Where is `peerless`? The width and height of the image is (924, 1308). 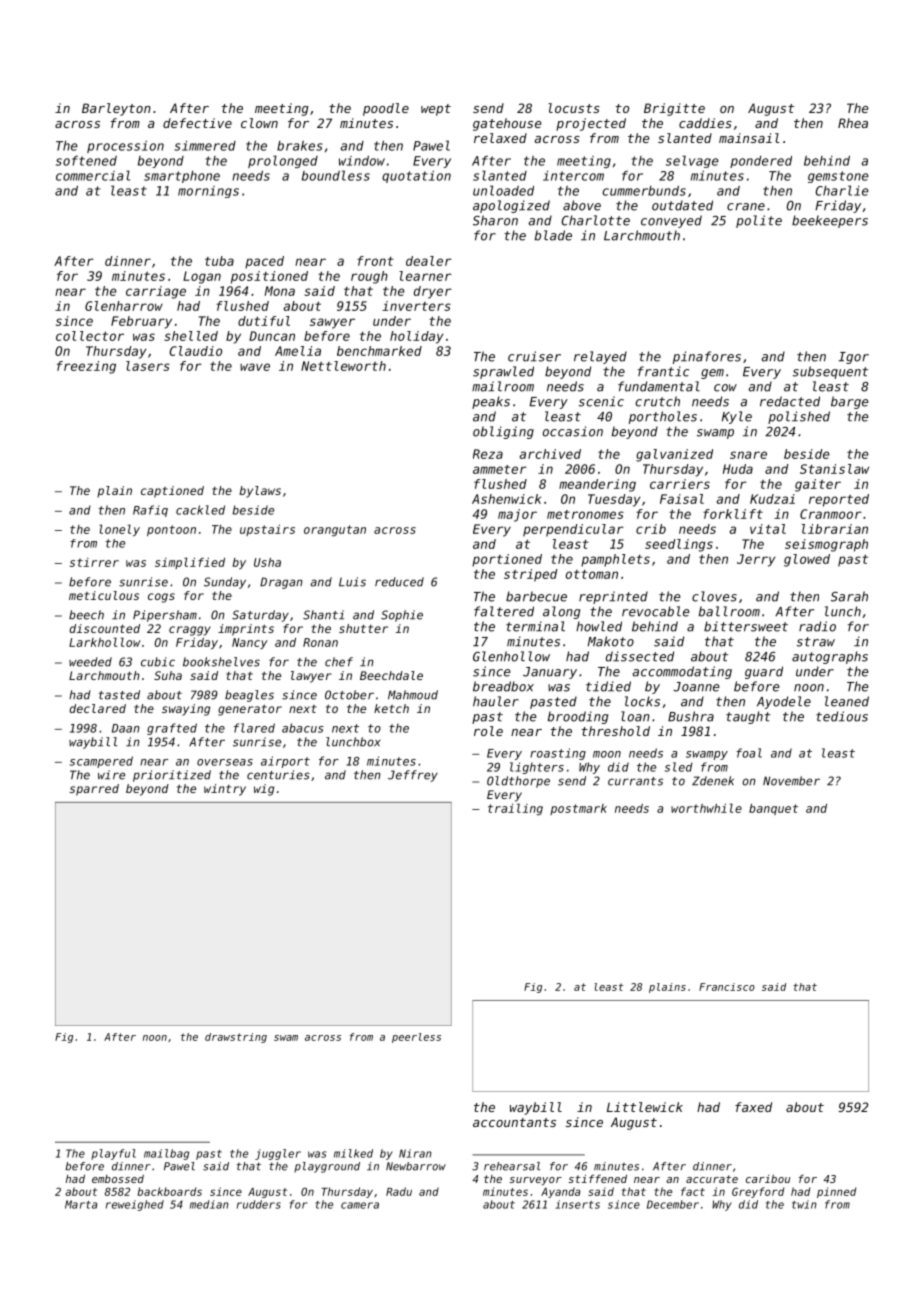 peerless is located at coordinates (416, 1038).
